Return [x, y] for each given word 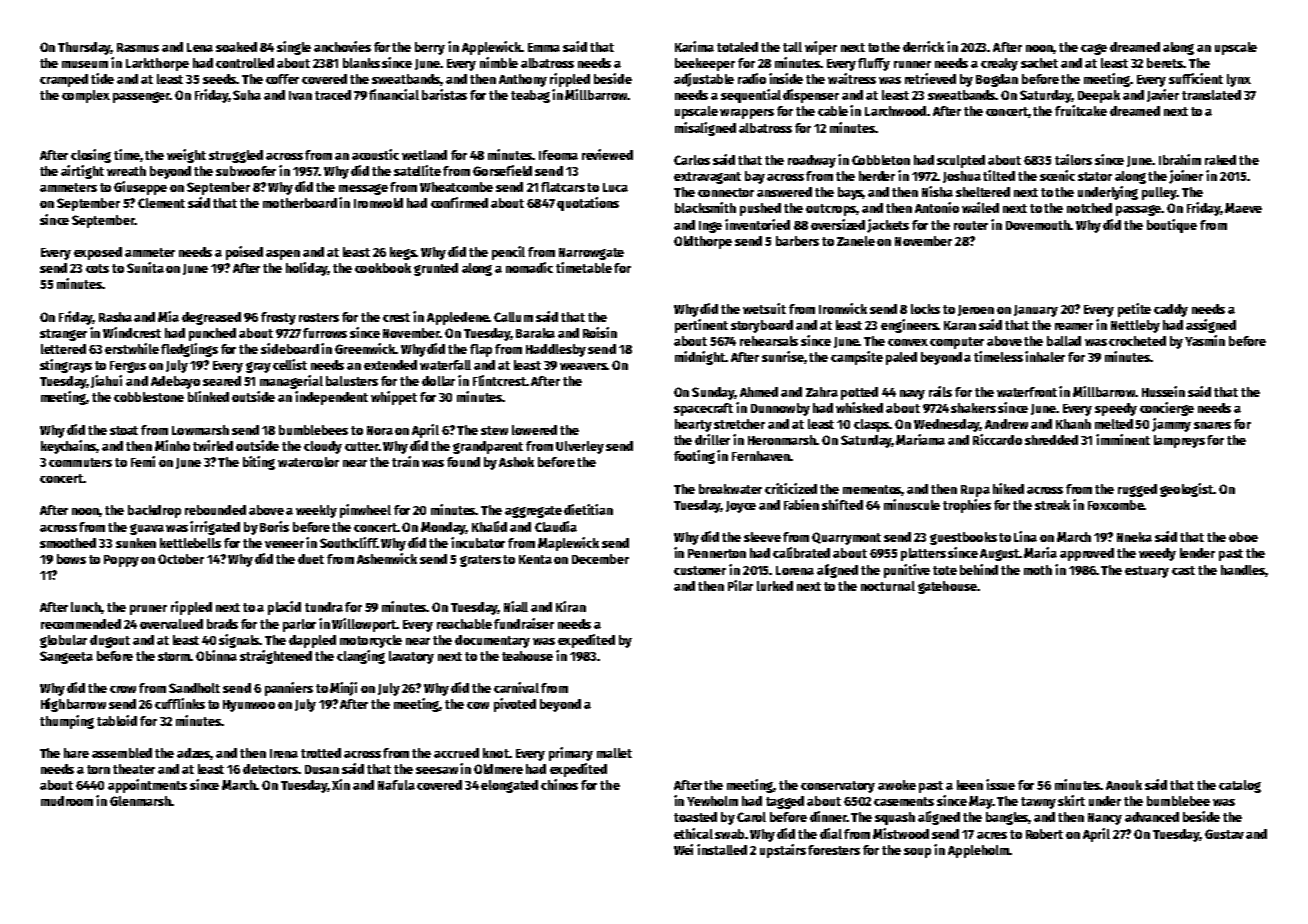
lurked [775, 586]
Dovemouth [1038, 225]
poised [244, 253]
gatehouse [947, 587]
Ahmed [759, 392]
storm [174, 656]
